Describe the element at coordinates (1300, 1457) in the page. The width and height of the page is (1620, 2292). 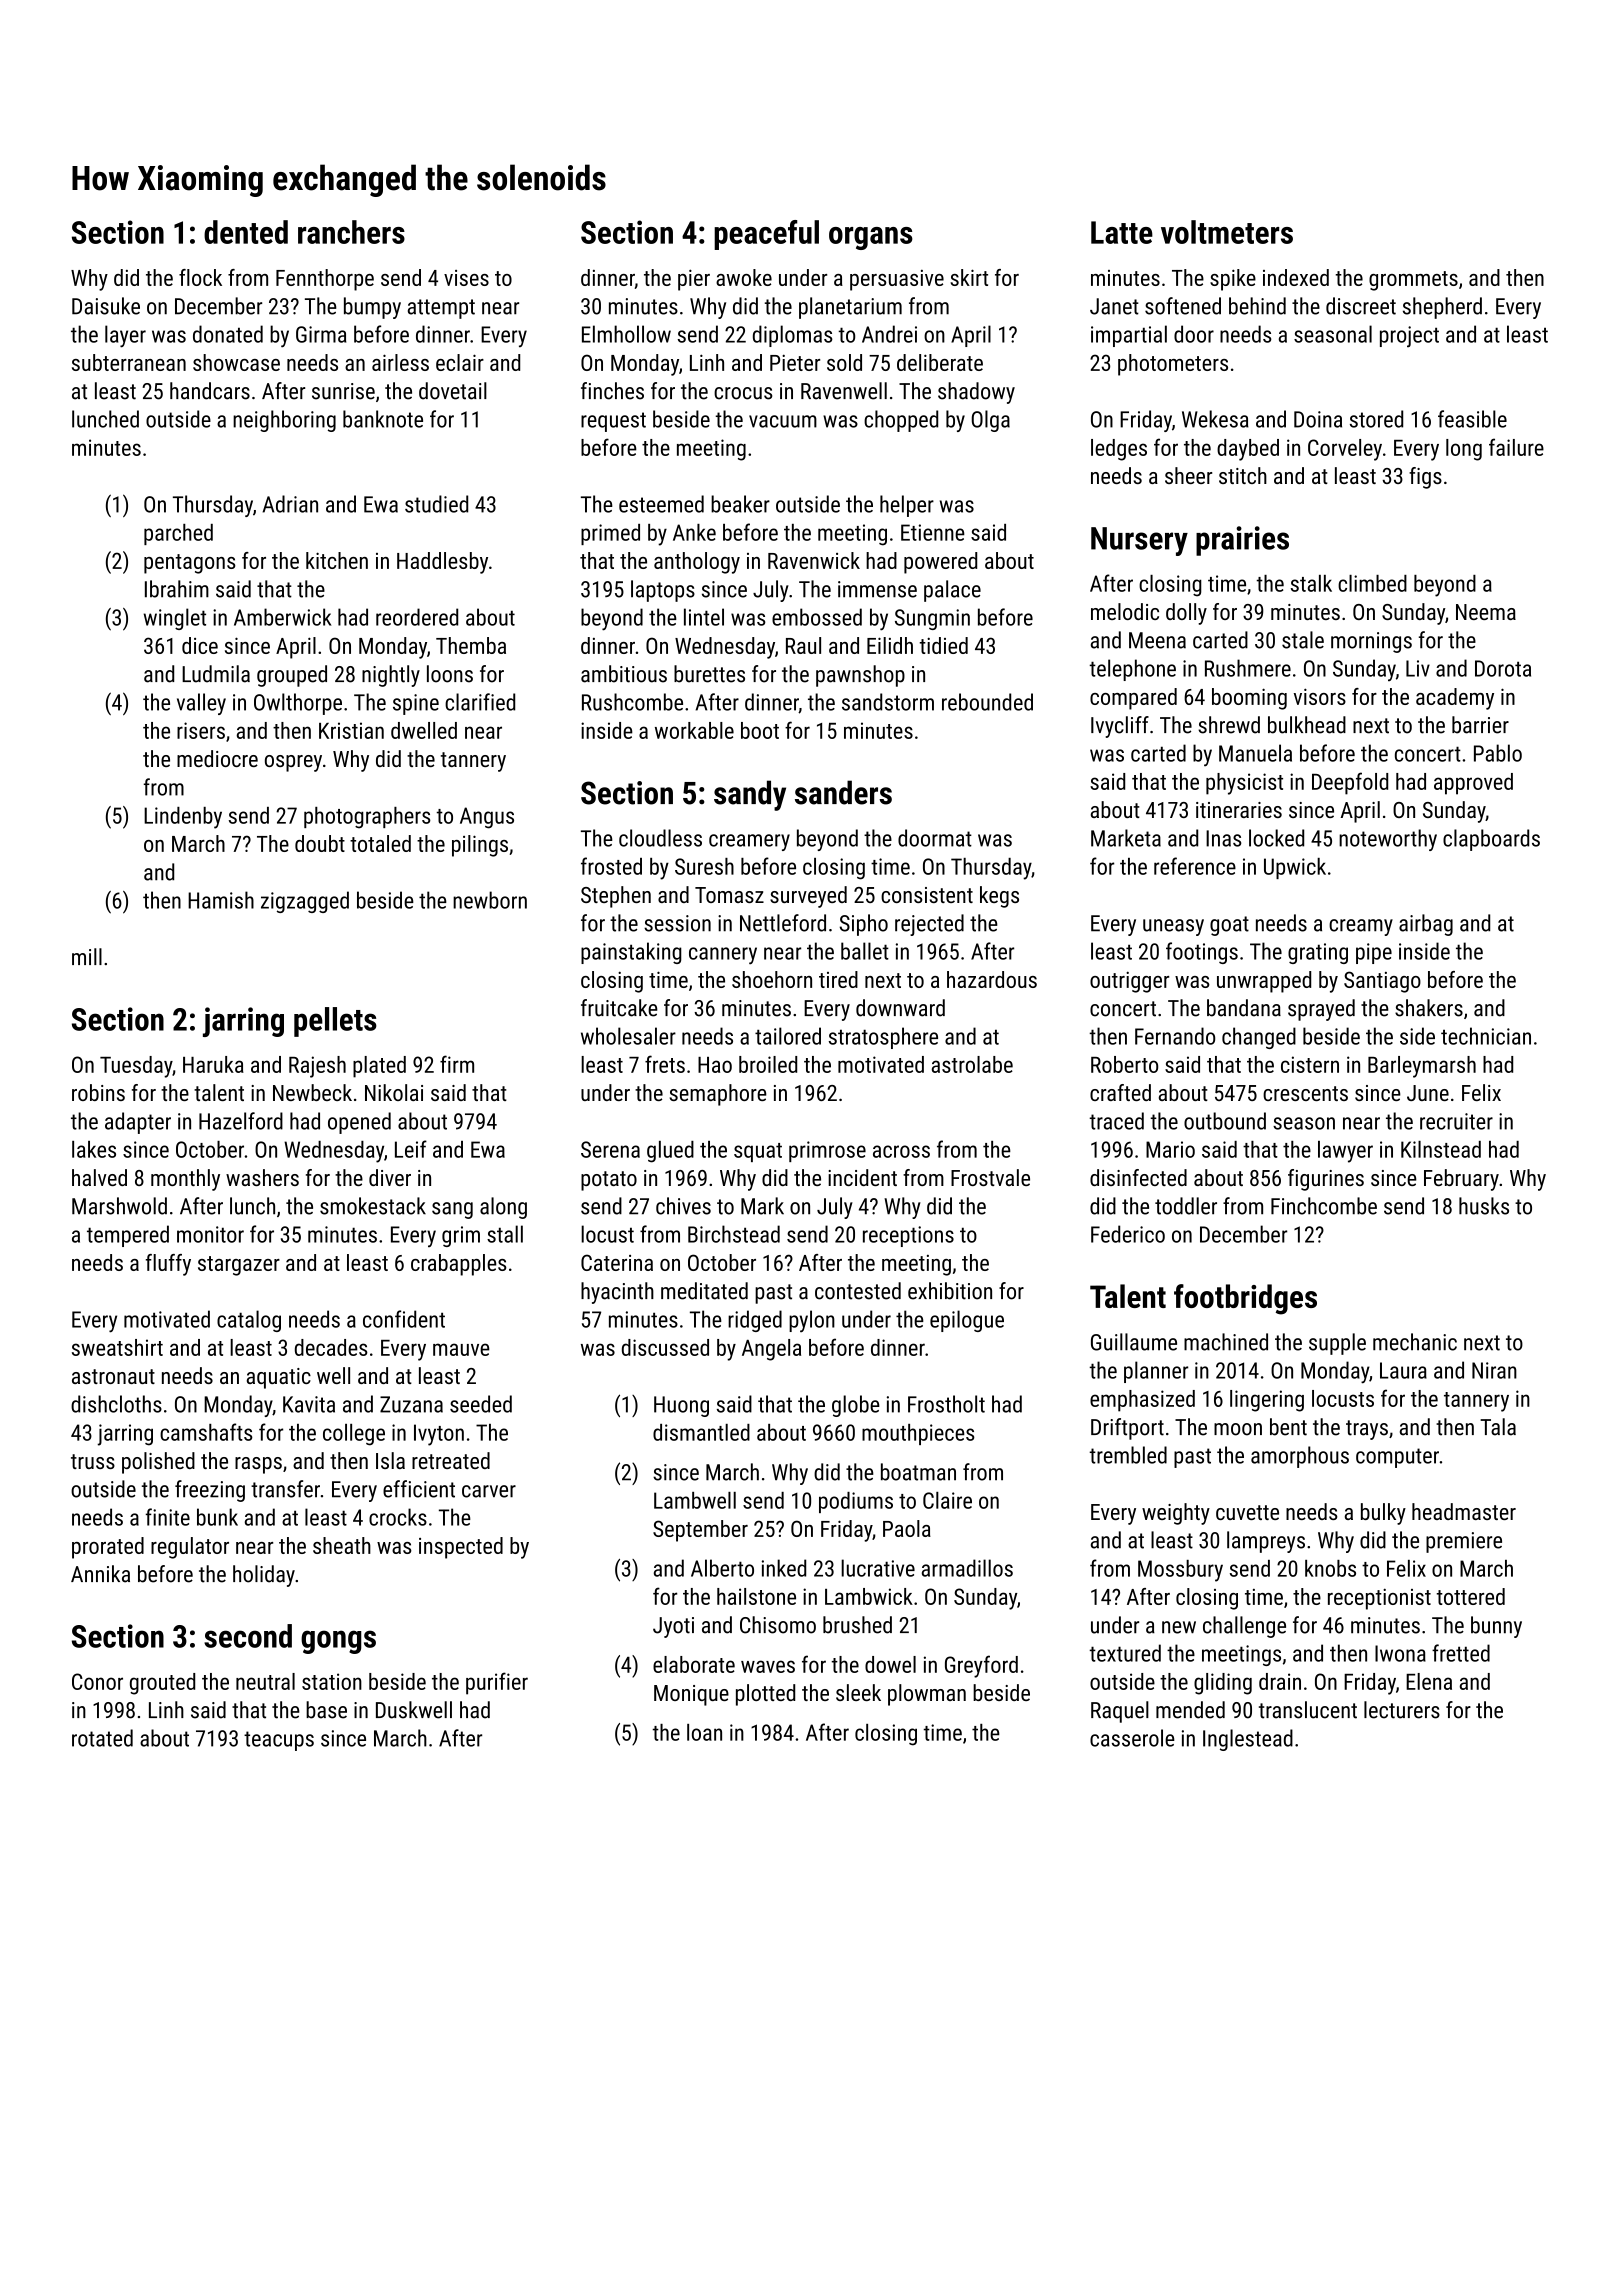
I see `amorphous` at that location.
